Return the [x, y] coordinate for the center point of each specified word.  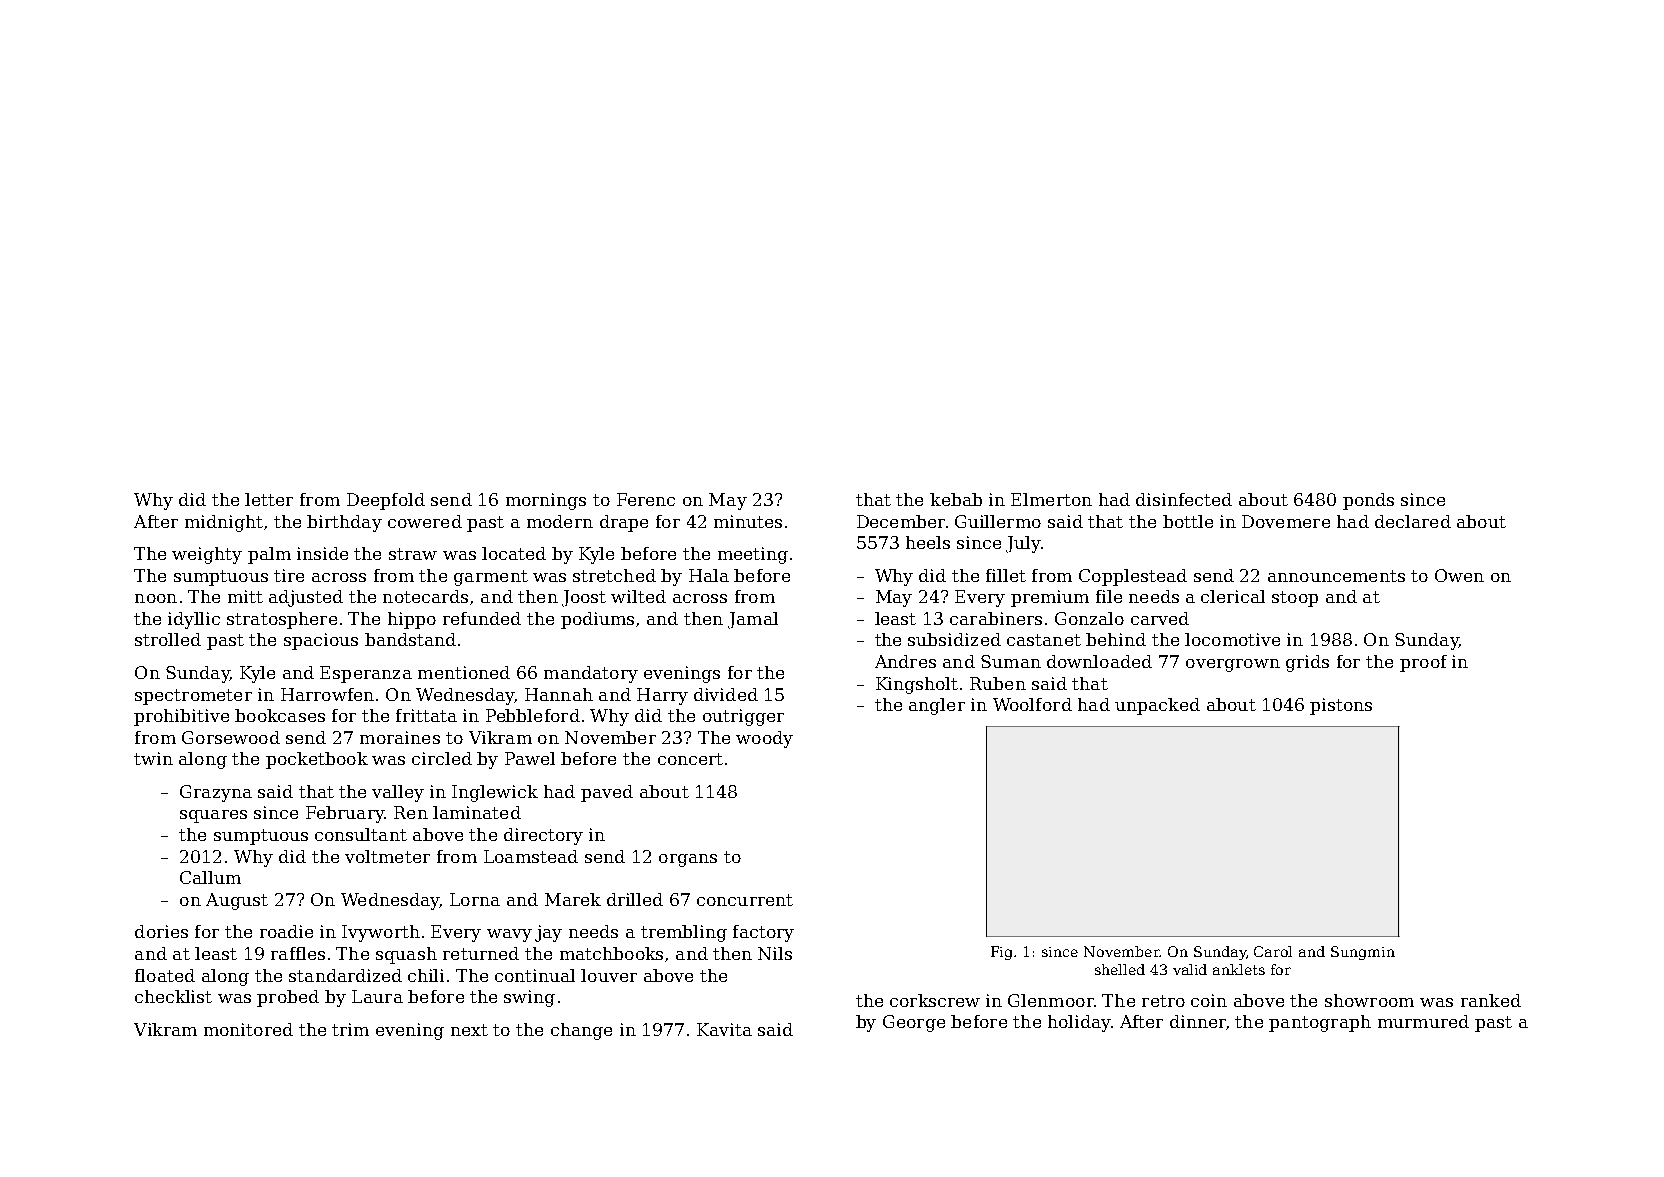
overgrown [1233, 665]
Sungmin [1363, 953]
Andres [905, 661]
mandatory [591, 674]
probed [288, 998]
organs [688, 860]
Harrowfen [327, 694]
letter [269, 499]
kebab [956, 499]
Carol [1273, 951]
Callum [210, 877]
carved [1160, 618]
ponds [1368, 501]
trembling [684, 933]
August [237, 901]
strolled [168, 639]
